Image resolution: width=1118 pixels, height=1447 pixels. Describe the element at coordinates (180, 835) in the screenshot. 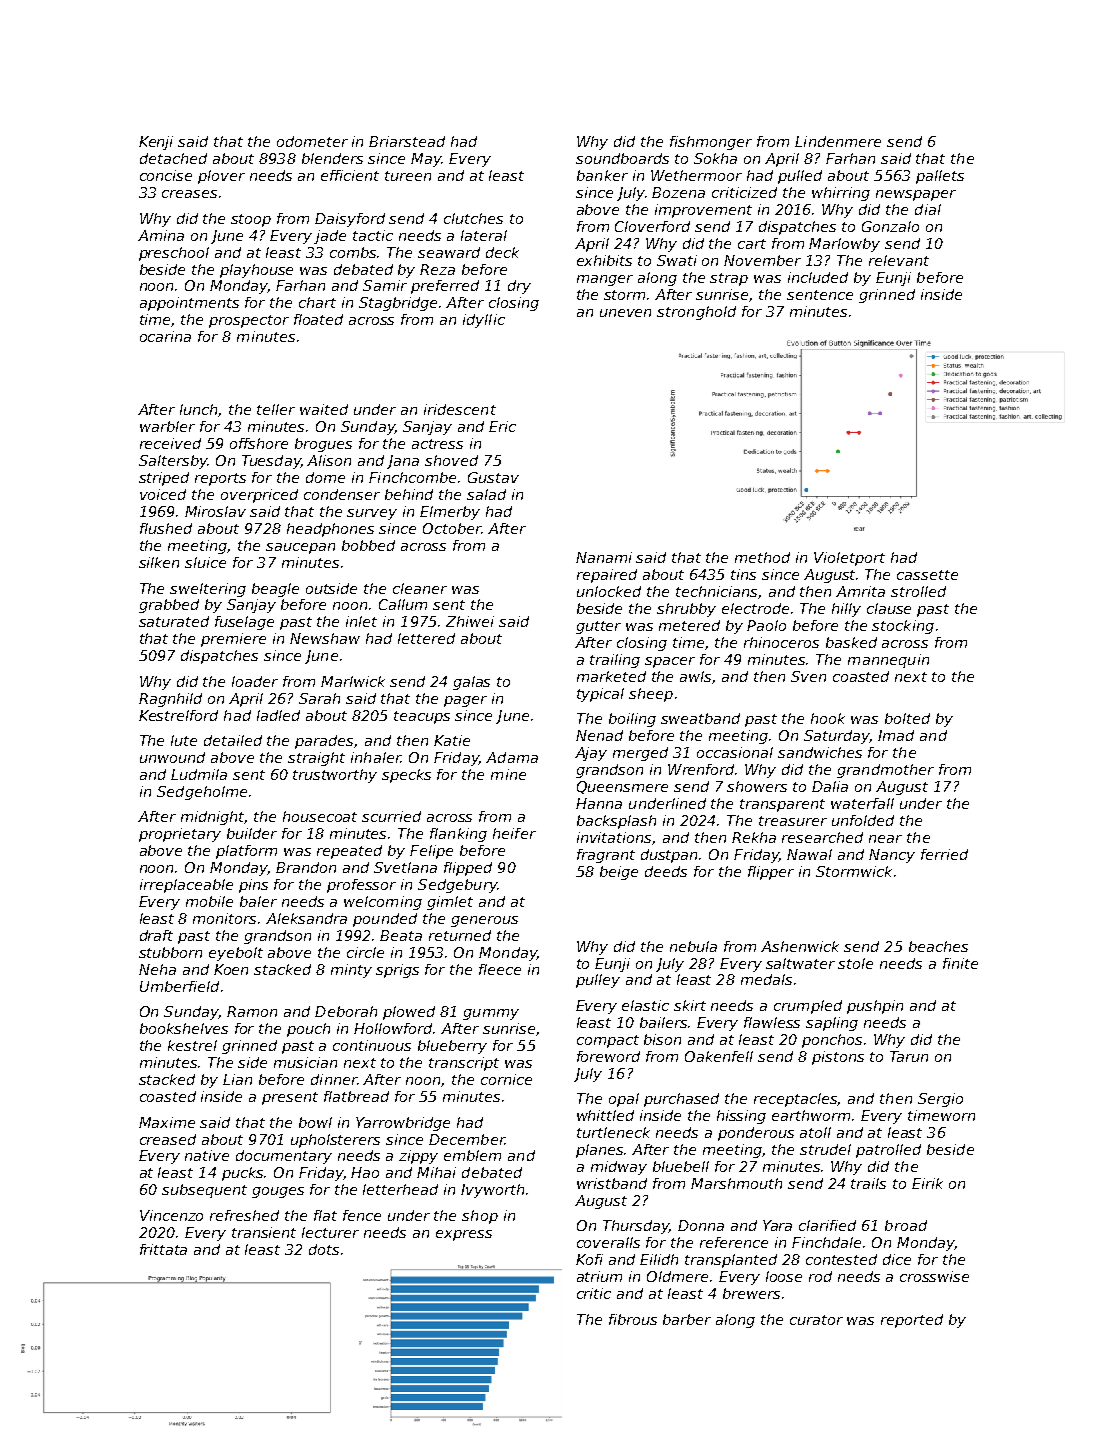

I see `proprietary` at that location.
